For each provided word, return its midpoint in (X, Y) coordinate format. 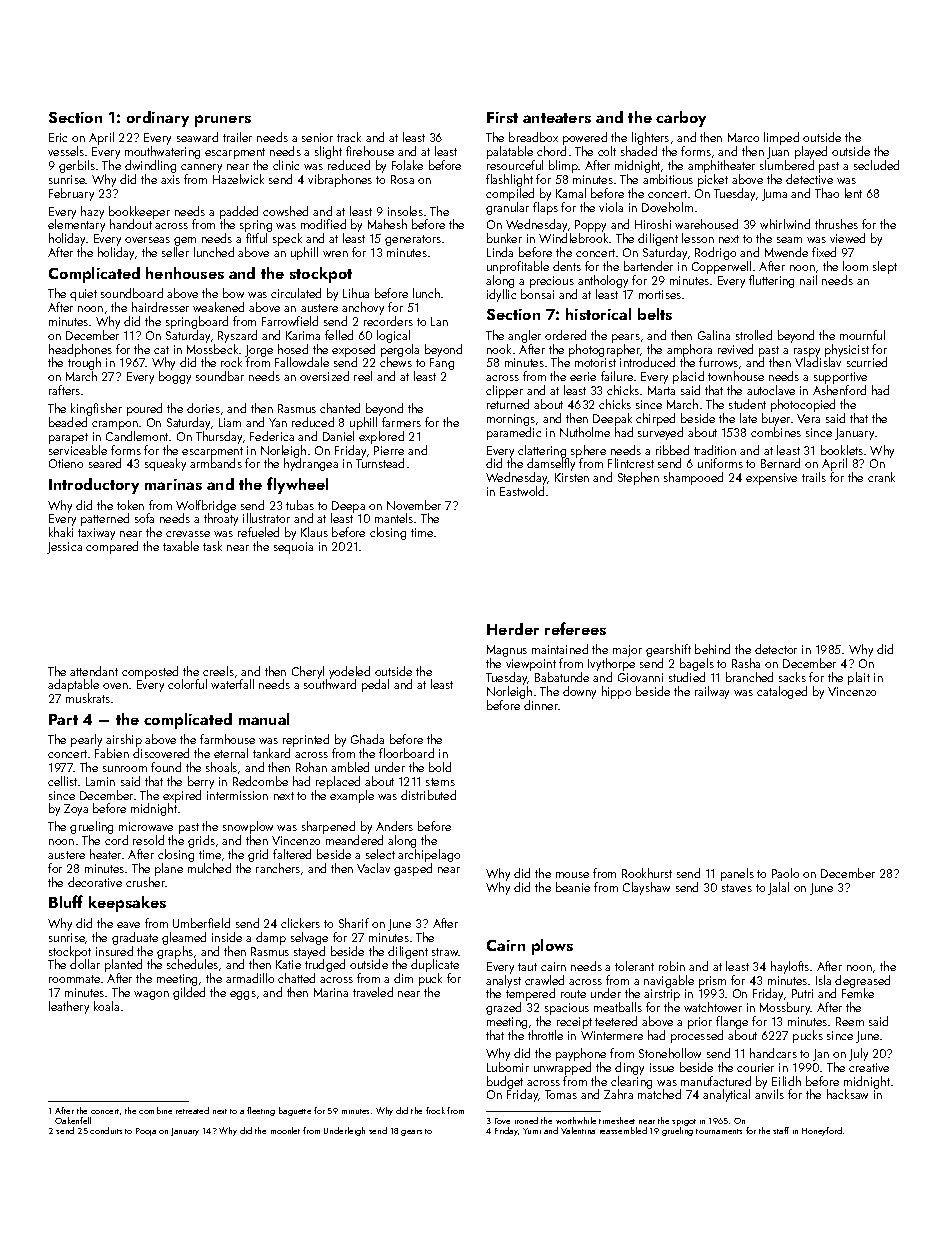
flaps (545, 208)
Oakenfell (73, 1120)
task (212, 546)
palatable (510, 152)
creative (869, 1067)
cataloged (782, 692)
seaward (197, 137)
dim (403, 978)
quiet (83, 295)
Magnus (507, 651)
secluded (876, 165)
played (811, 152)
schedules (192, 964)
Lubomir (508, 1067)
